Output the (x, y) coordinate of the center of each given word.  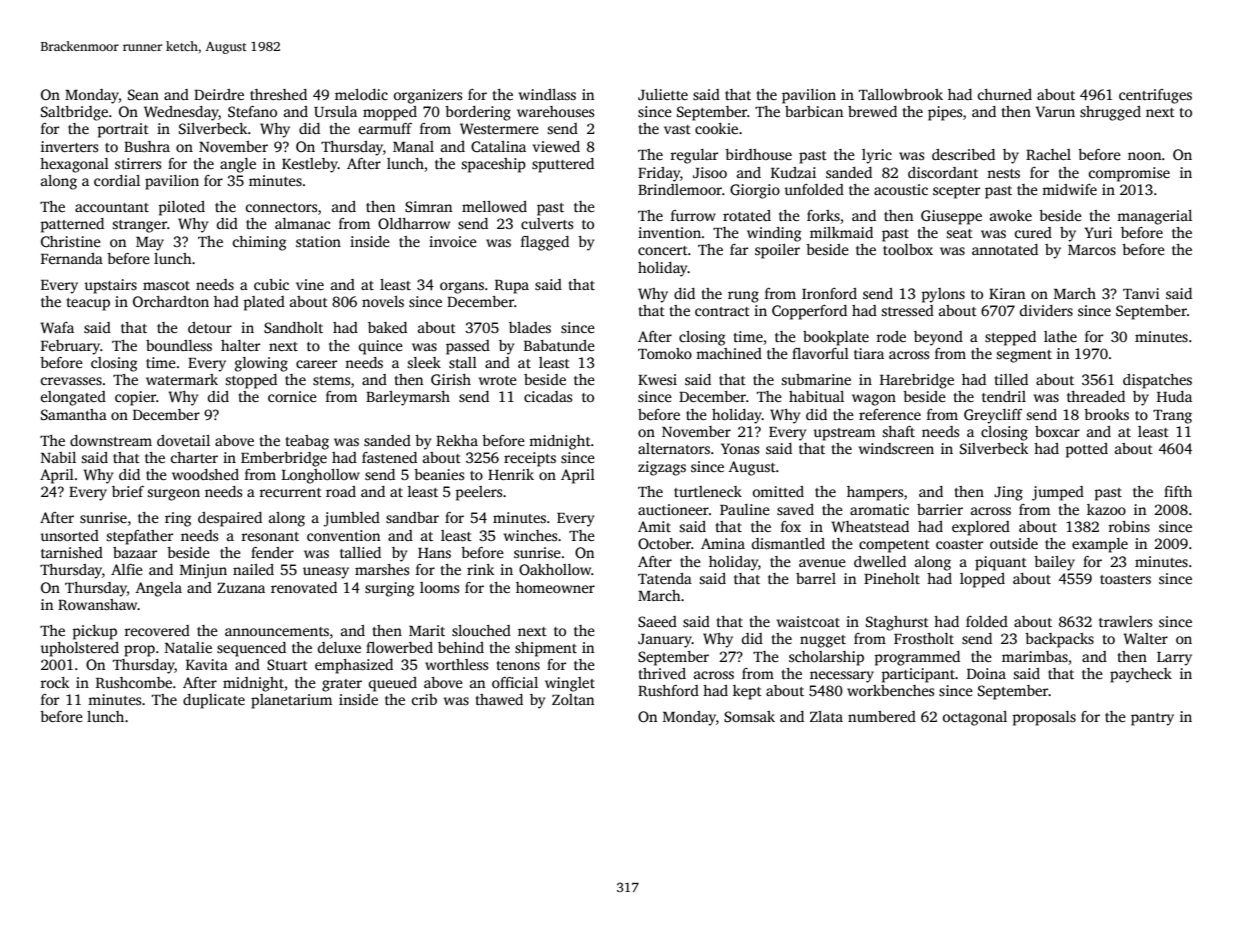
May (150, 244)
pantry (1152, 719)
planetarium (291, 701)
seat (959, 233)
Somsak (749, 716)
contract (722, 311)
